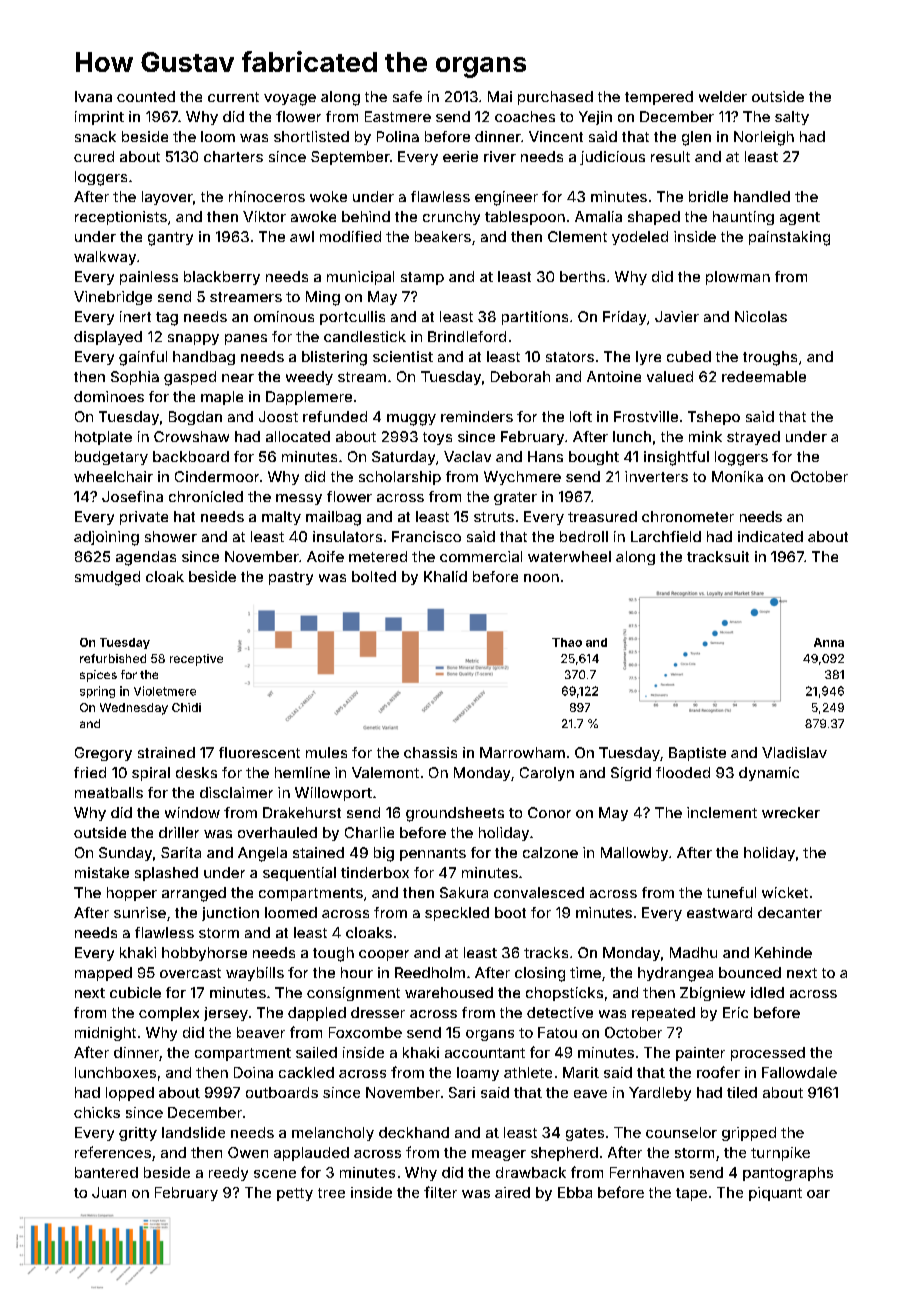  I want to click on turnpike, so click(780, 1154).
